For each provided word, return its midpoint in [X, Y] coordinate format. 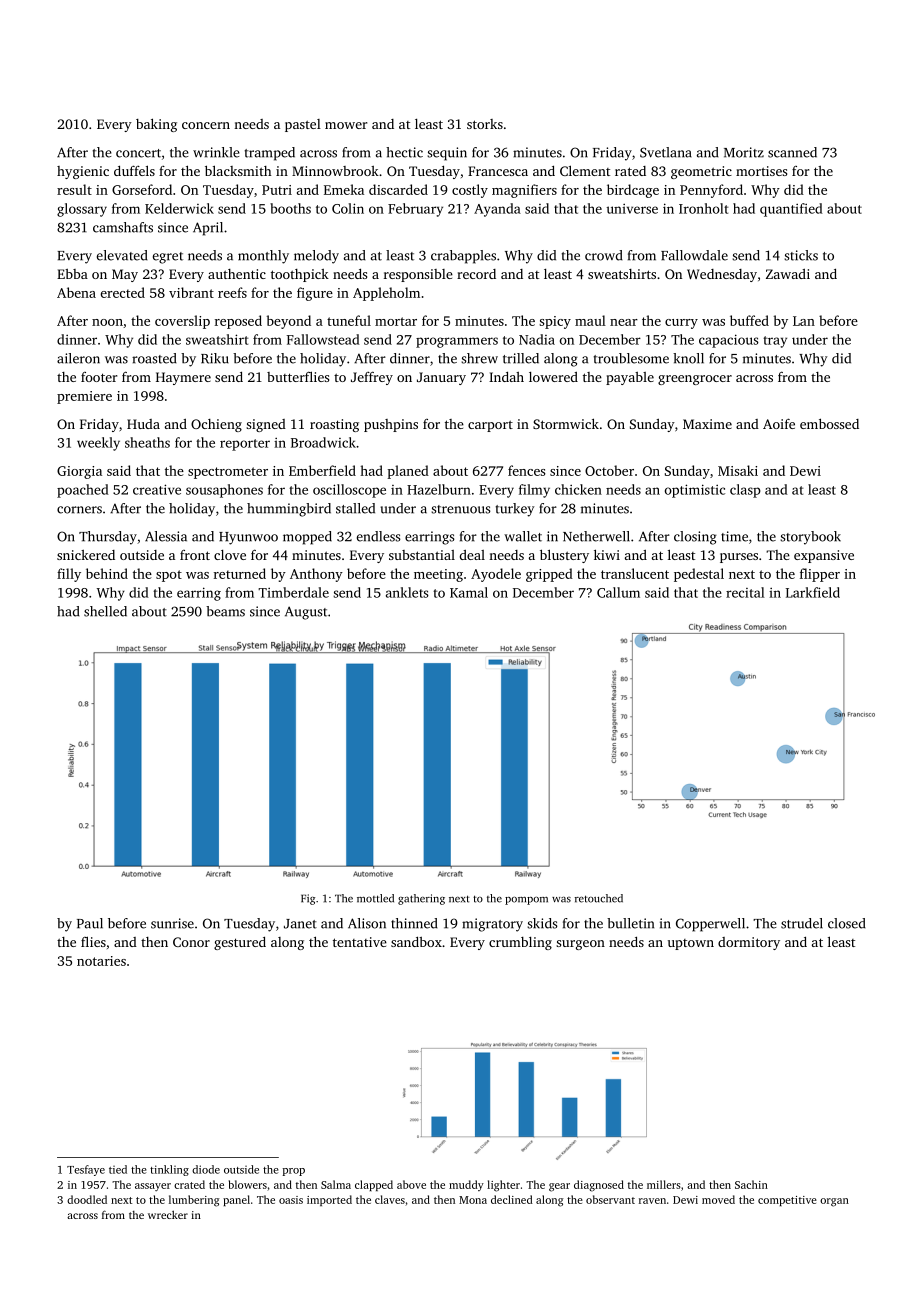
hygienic [83, 172]
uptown [691, 944]
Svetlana [666, 152]
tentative [360, 942]
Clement [585, 170]
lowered [553, 377]
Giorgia [79, 472]
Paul [90, 923]
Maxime [707, 424]
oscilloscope [349, 491]
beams [225, 611]
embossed [829, 423]
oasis [291, 1200]
